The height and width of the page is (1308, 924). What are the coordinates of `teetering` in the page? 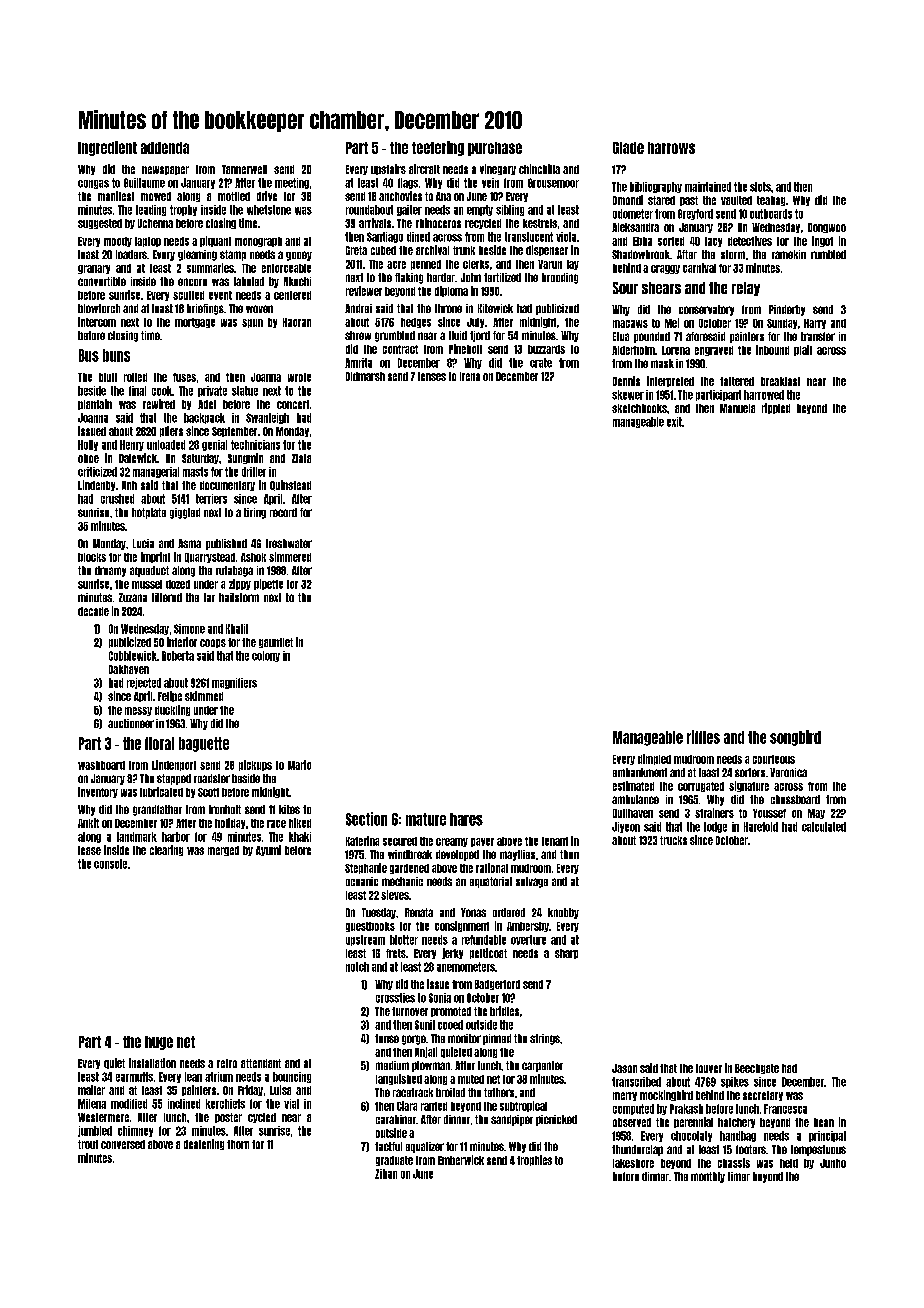 It's located at (438, 148).
